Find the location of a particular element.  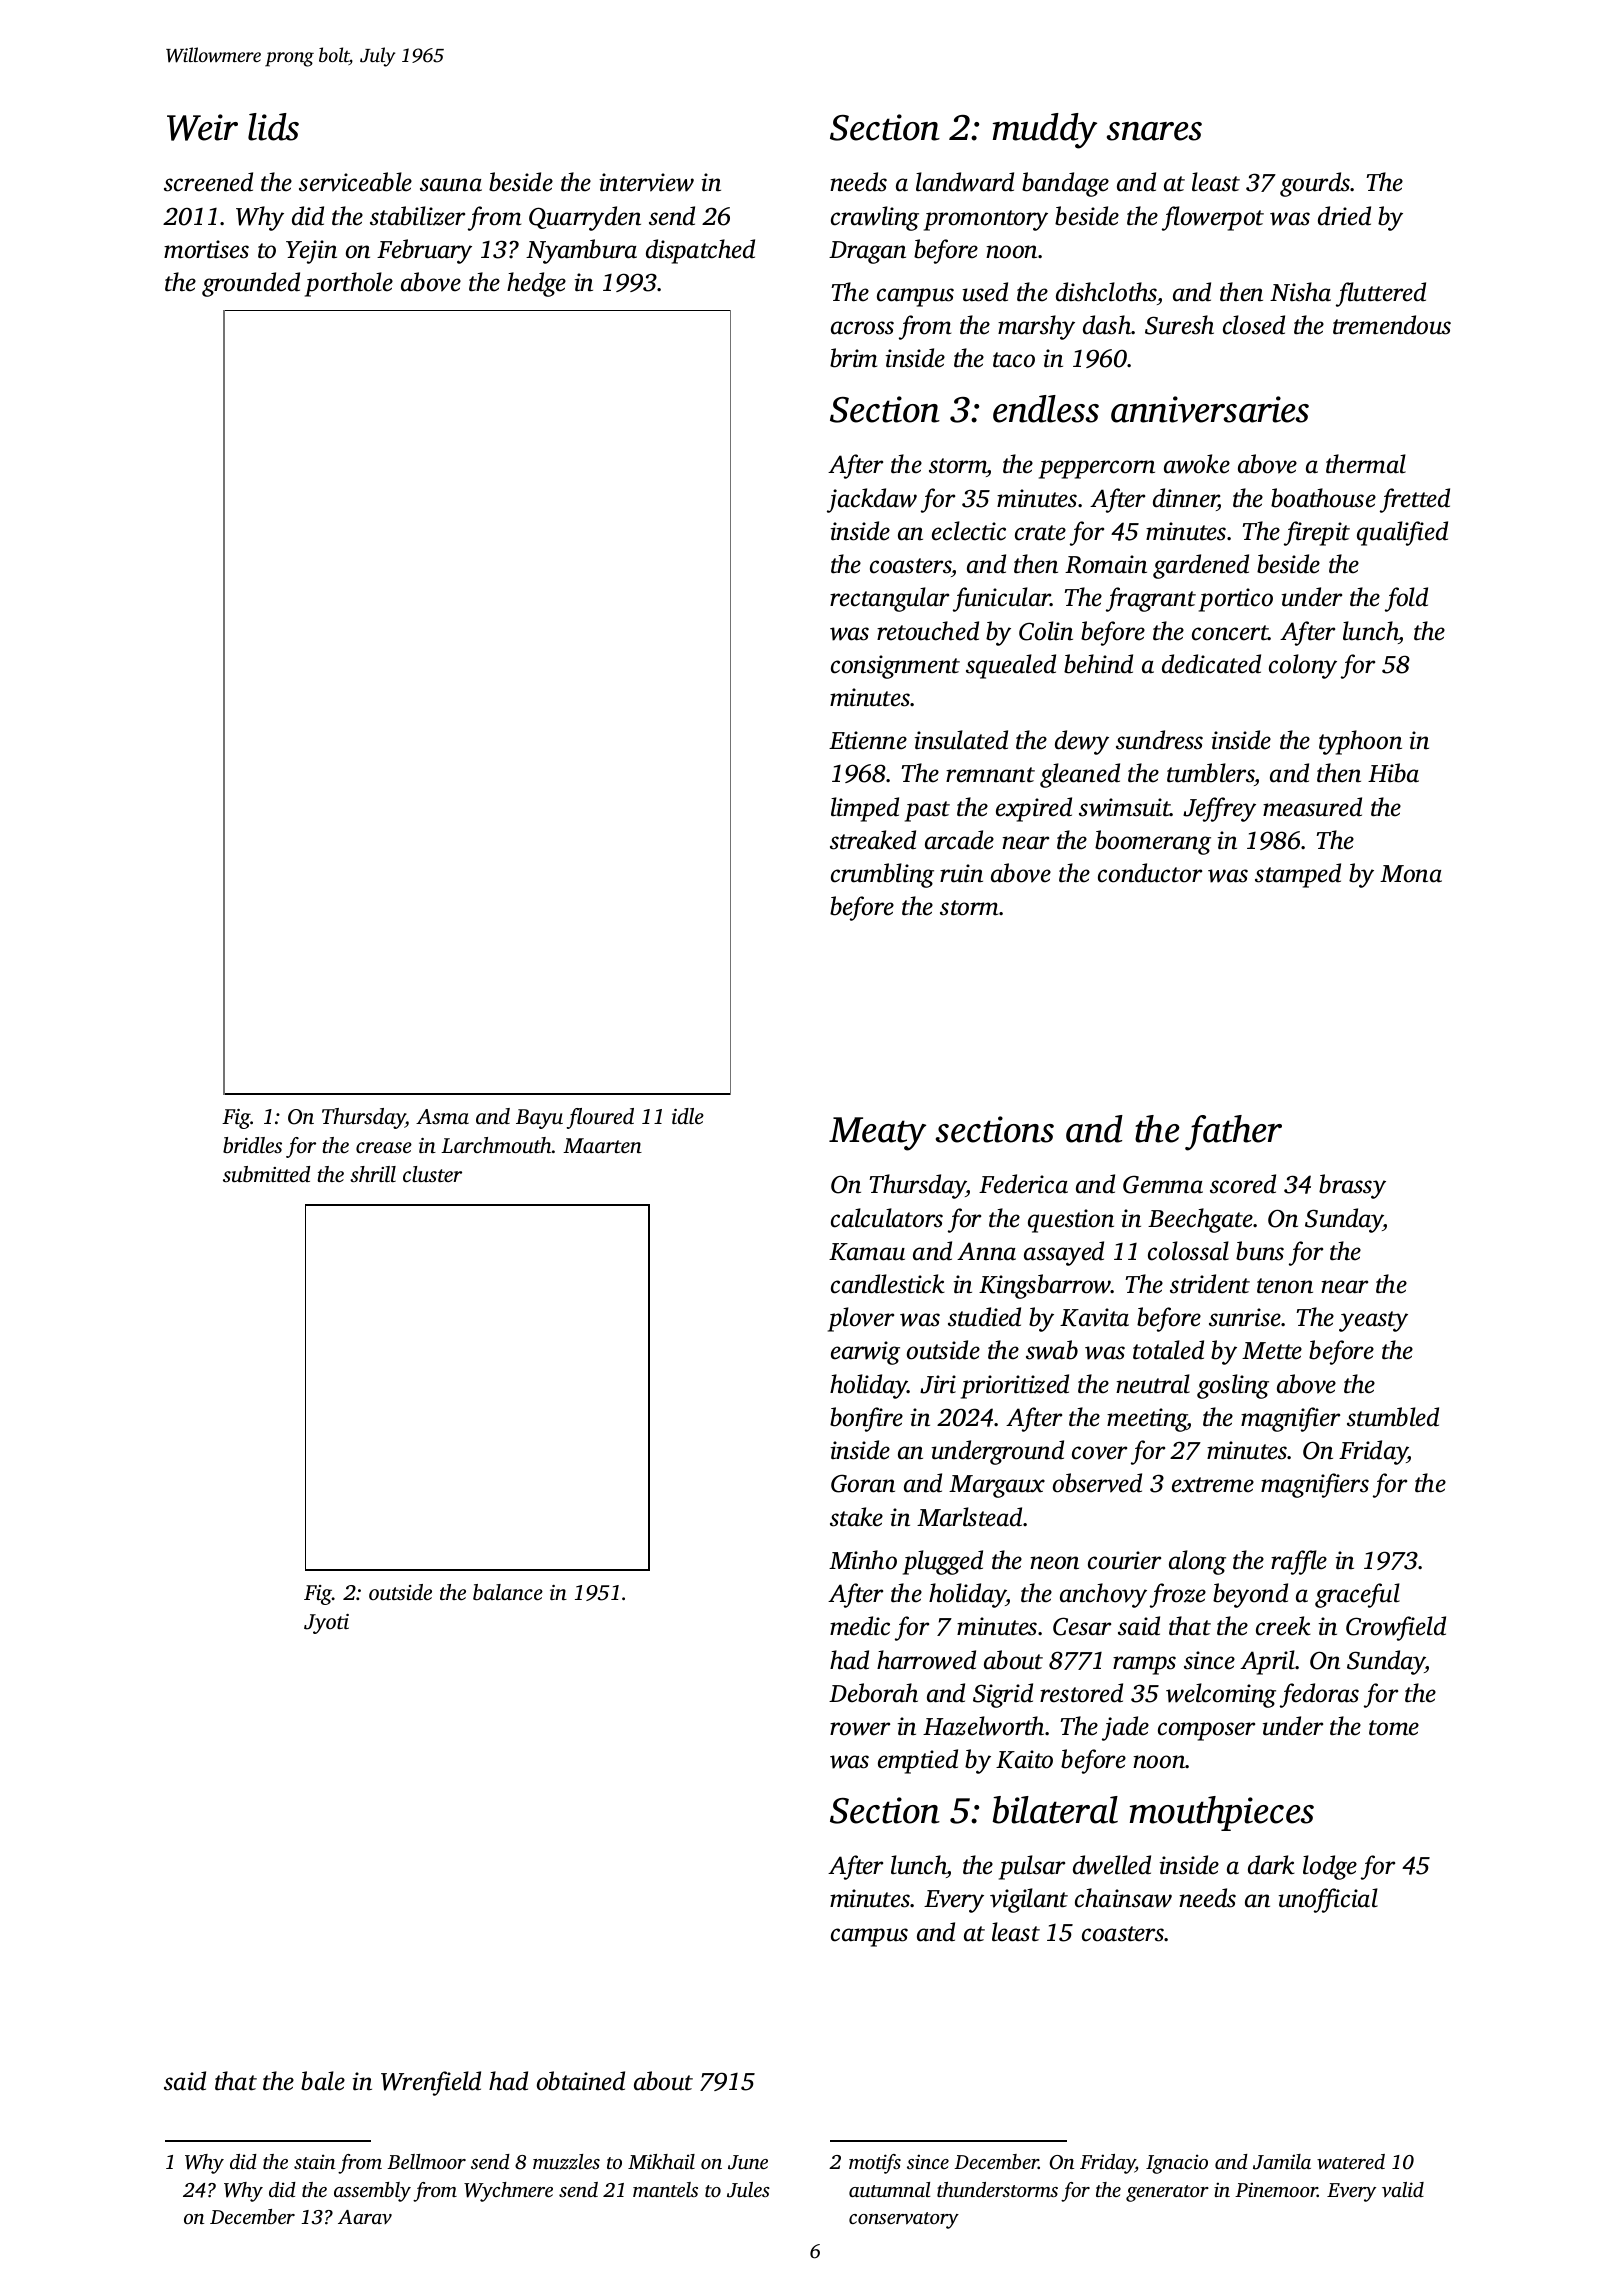

fretted is located at coordinates (1415, 500).
